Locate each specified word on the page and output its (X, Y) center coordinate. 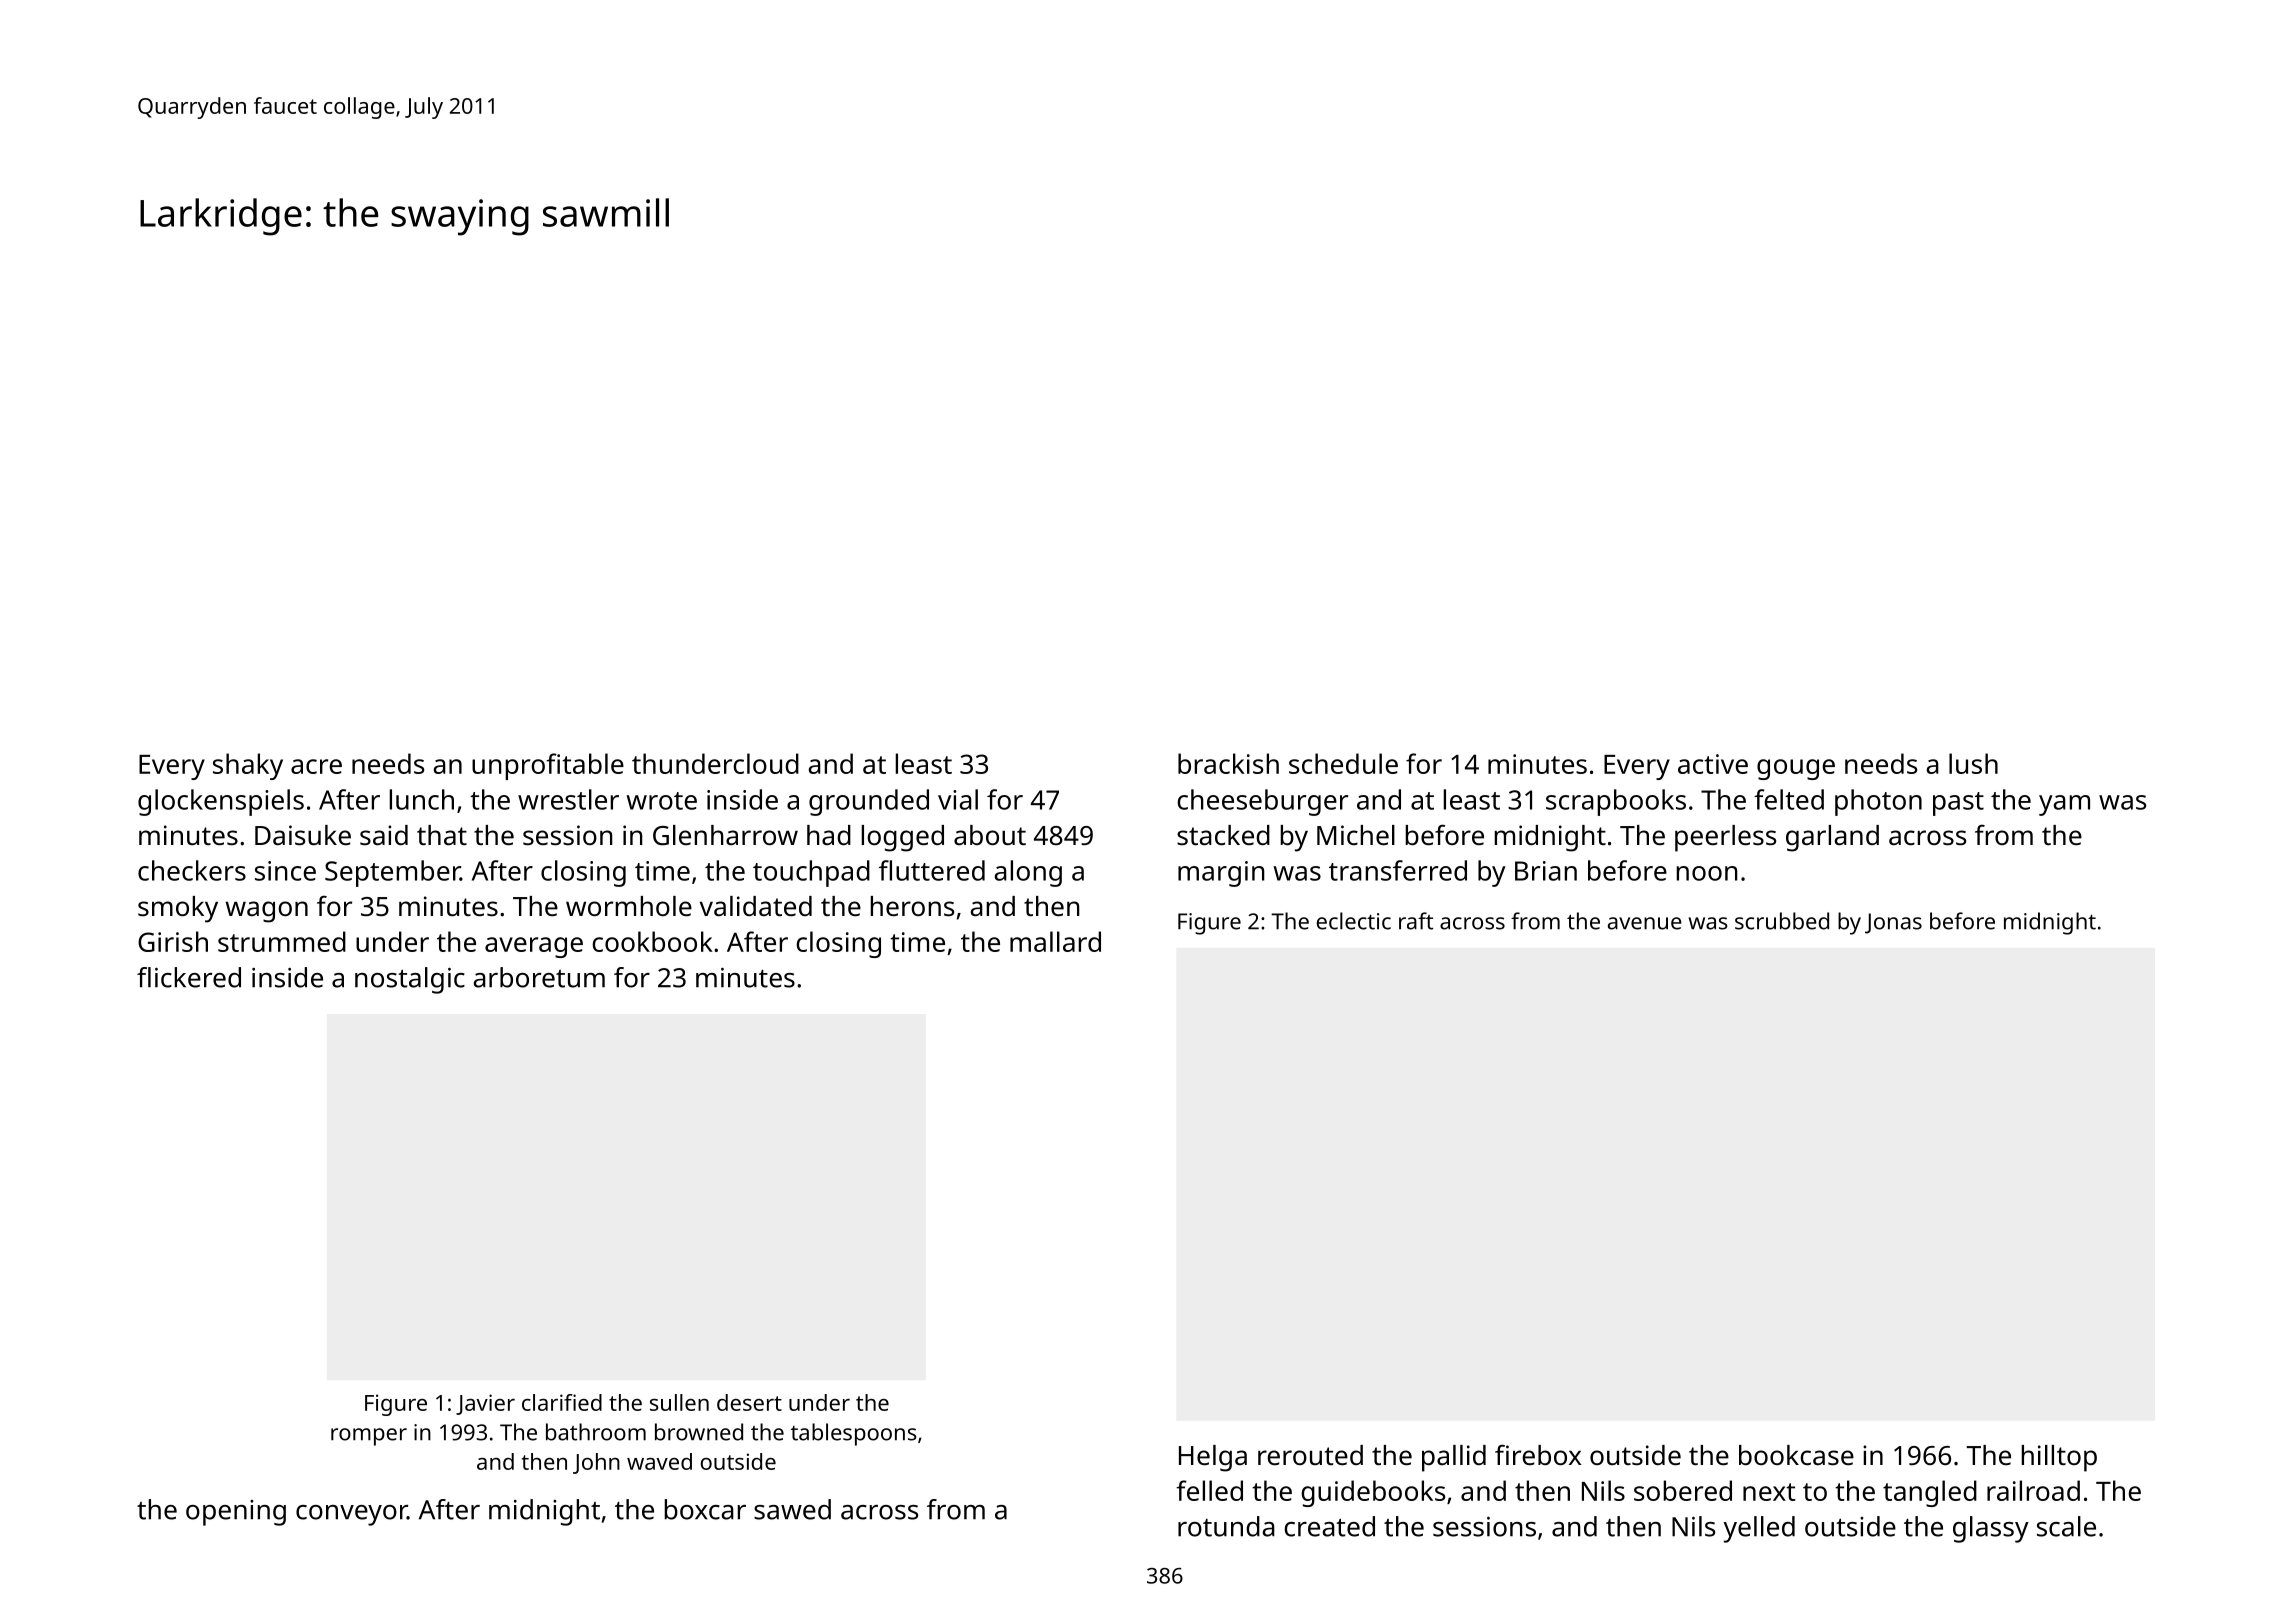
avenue (1645, 923)
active (1713, 764)
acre (316, 766)
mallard (1055, 941)
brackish (1228, 763)
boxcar (705, 1509)
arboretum (539, 977)
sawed (792, 1509)
